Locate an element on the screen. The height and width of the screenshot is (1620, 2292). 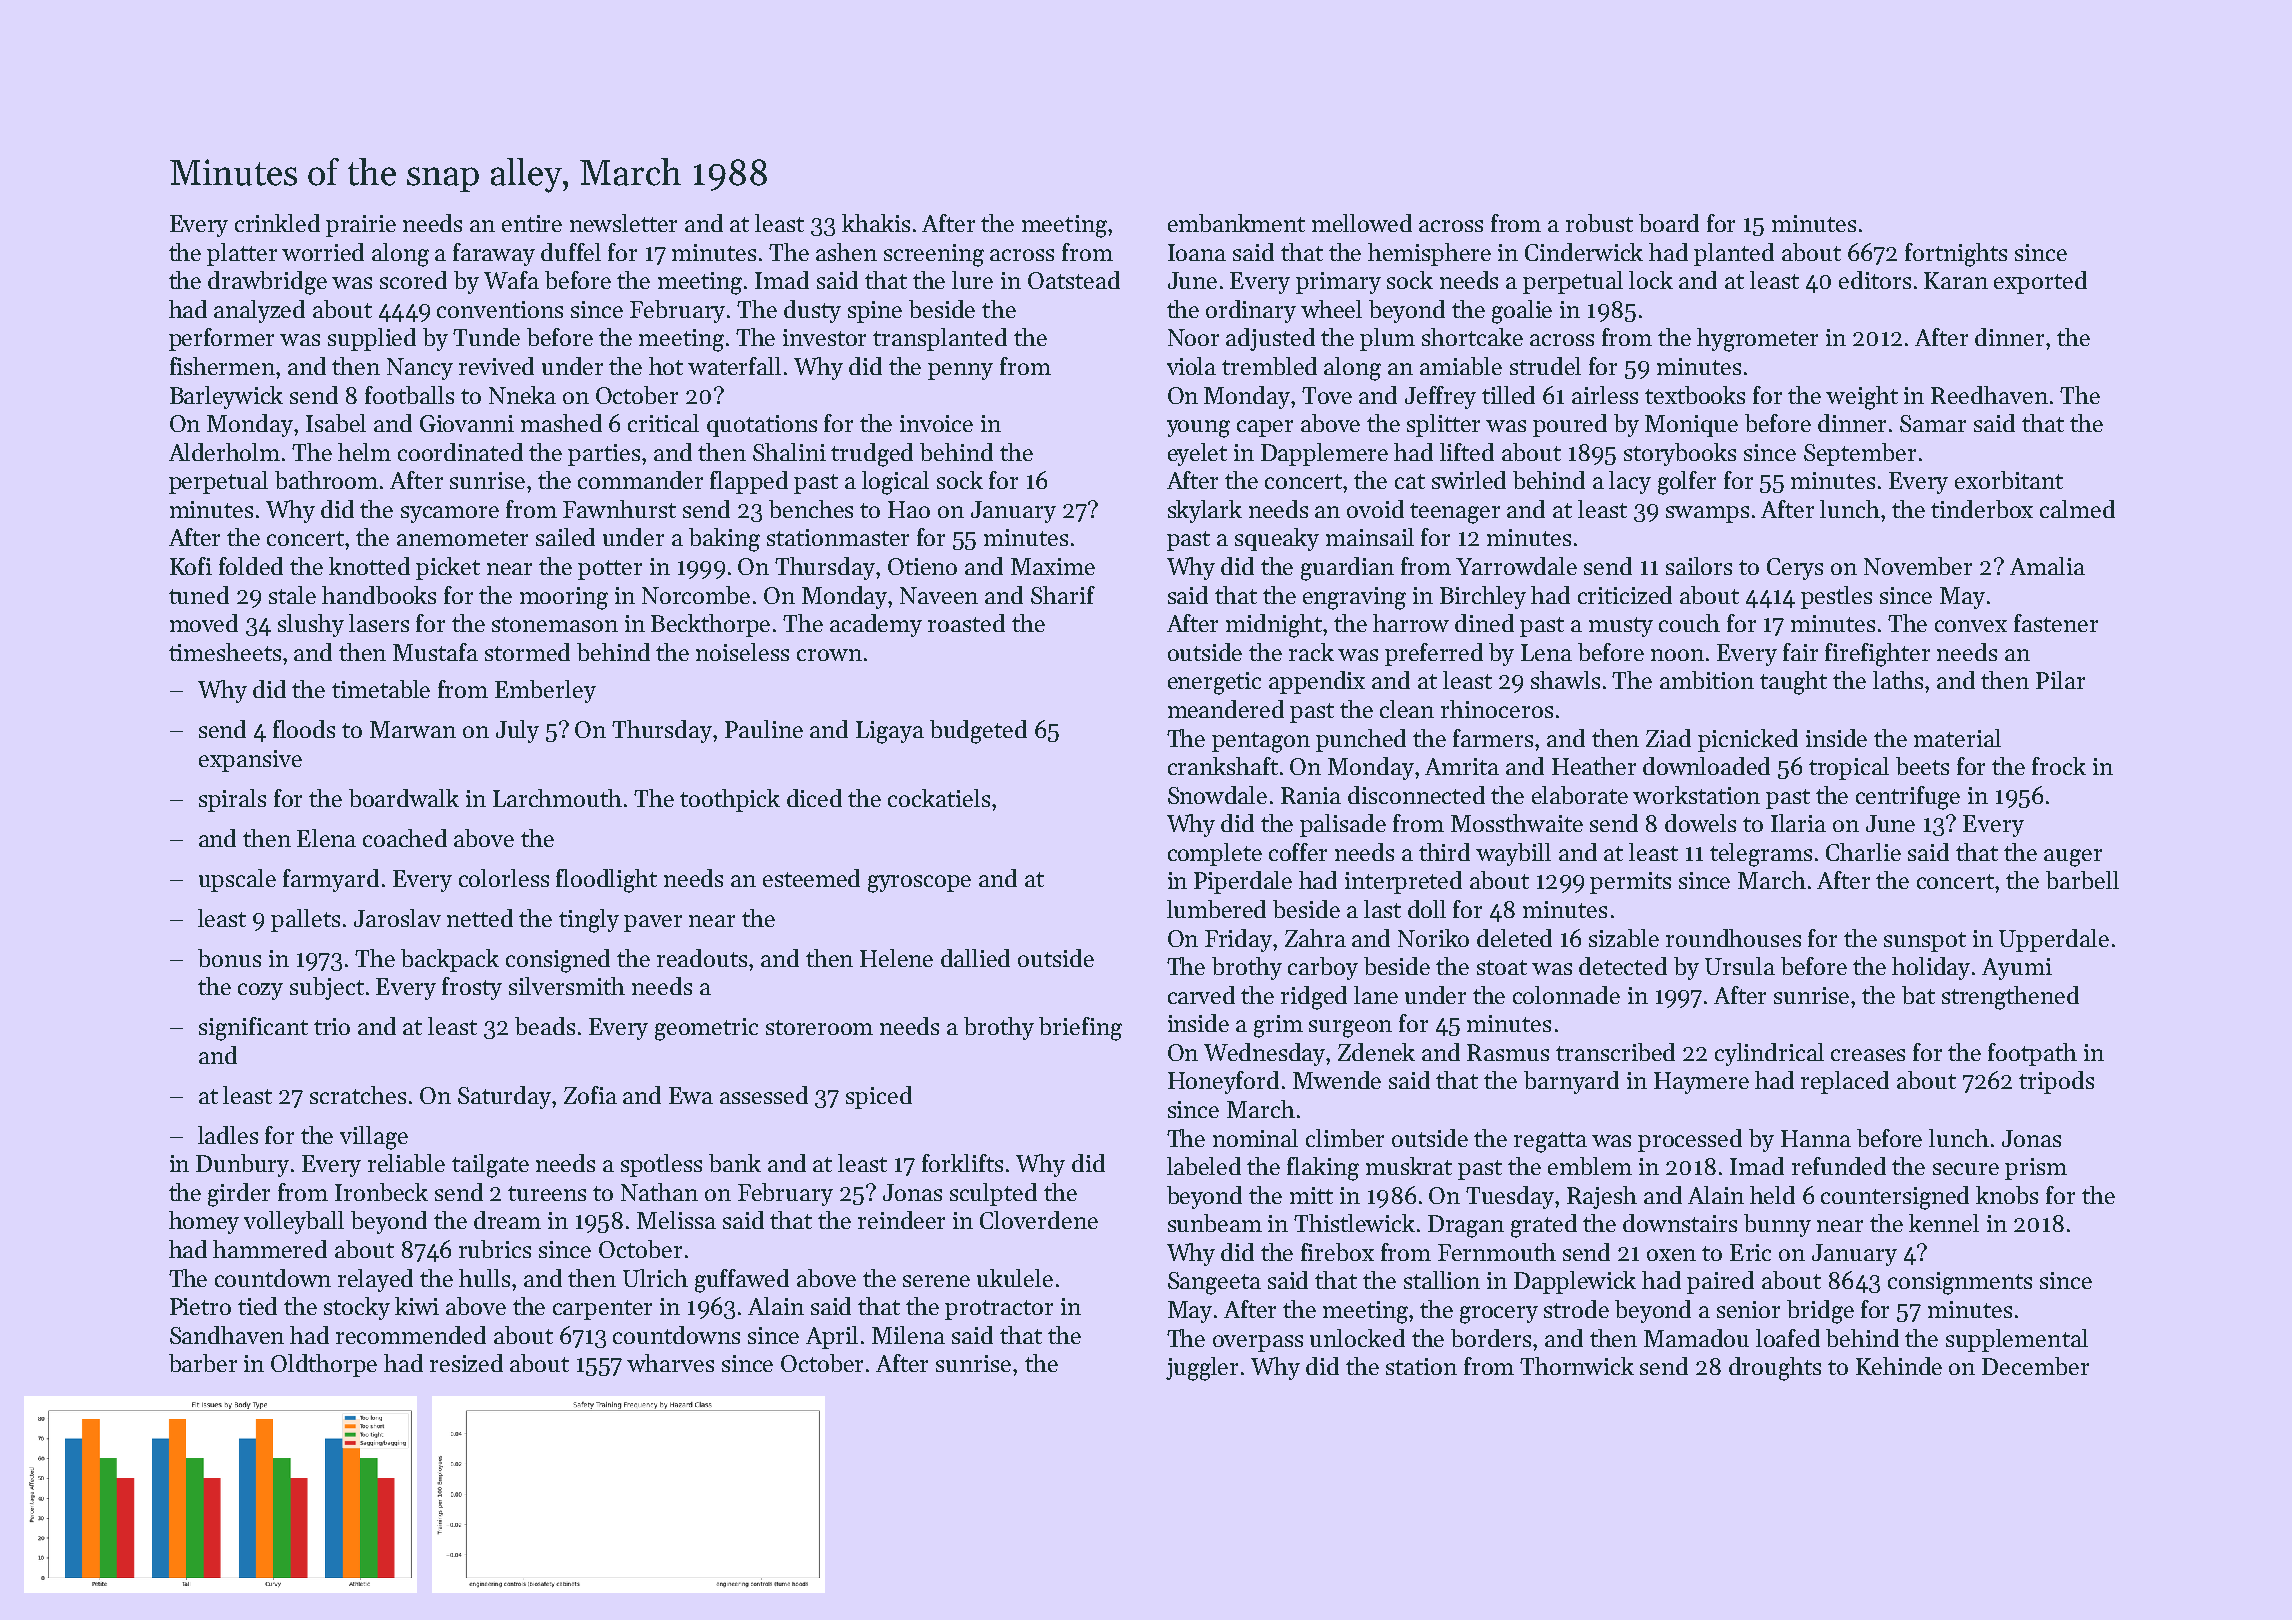
Nancy is located at coordinates (420, 369).
